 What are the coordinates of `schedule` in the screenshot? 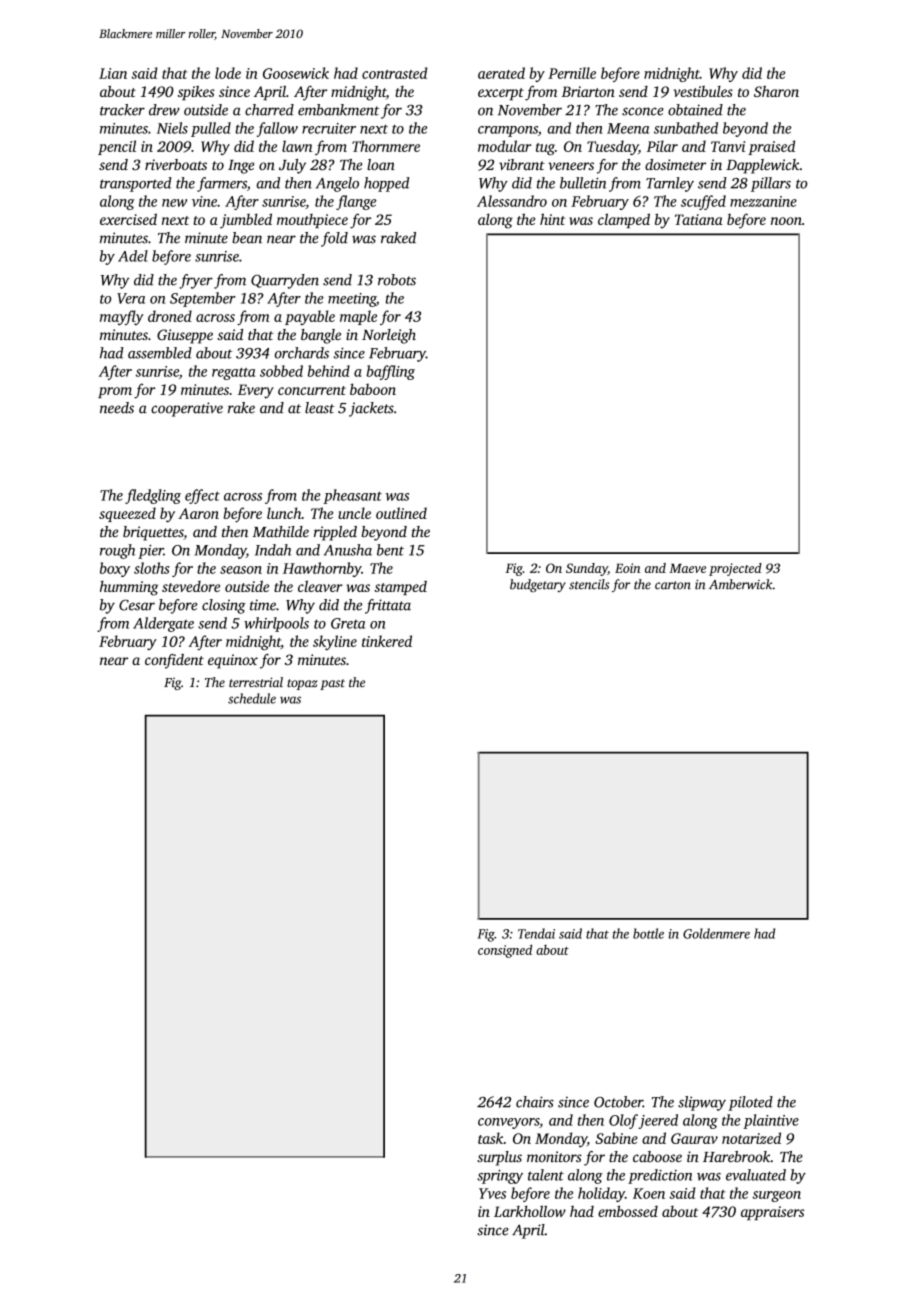 It's located at (252, 698).
